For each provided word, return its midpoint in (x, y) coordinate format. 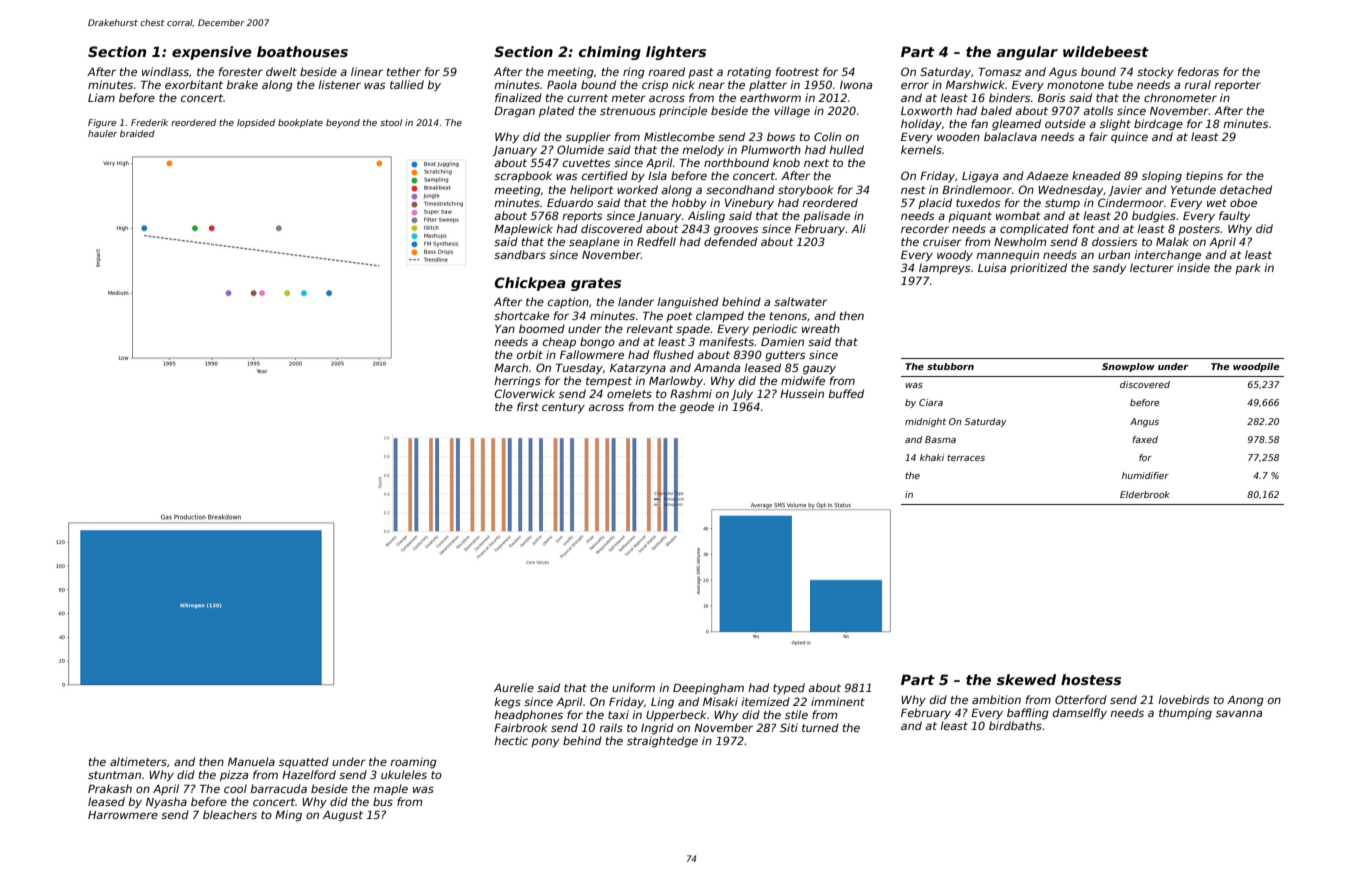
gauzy (819, 370)
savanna (1239, 713)
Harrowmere (123, 815)
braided (137, 133)
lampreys (944, 269)
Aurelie (514, 687)
